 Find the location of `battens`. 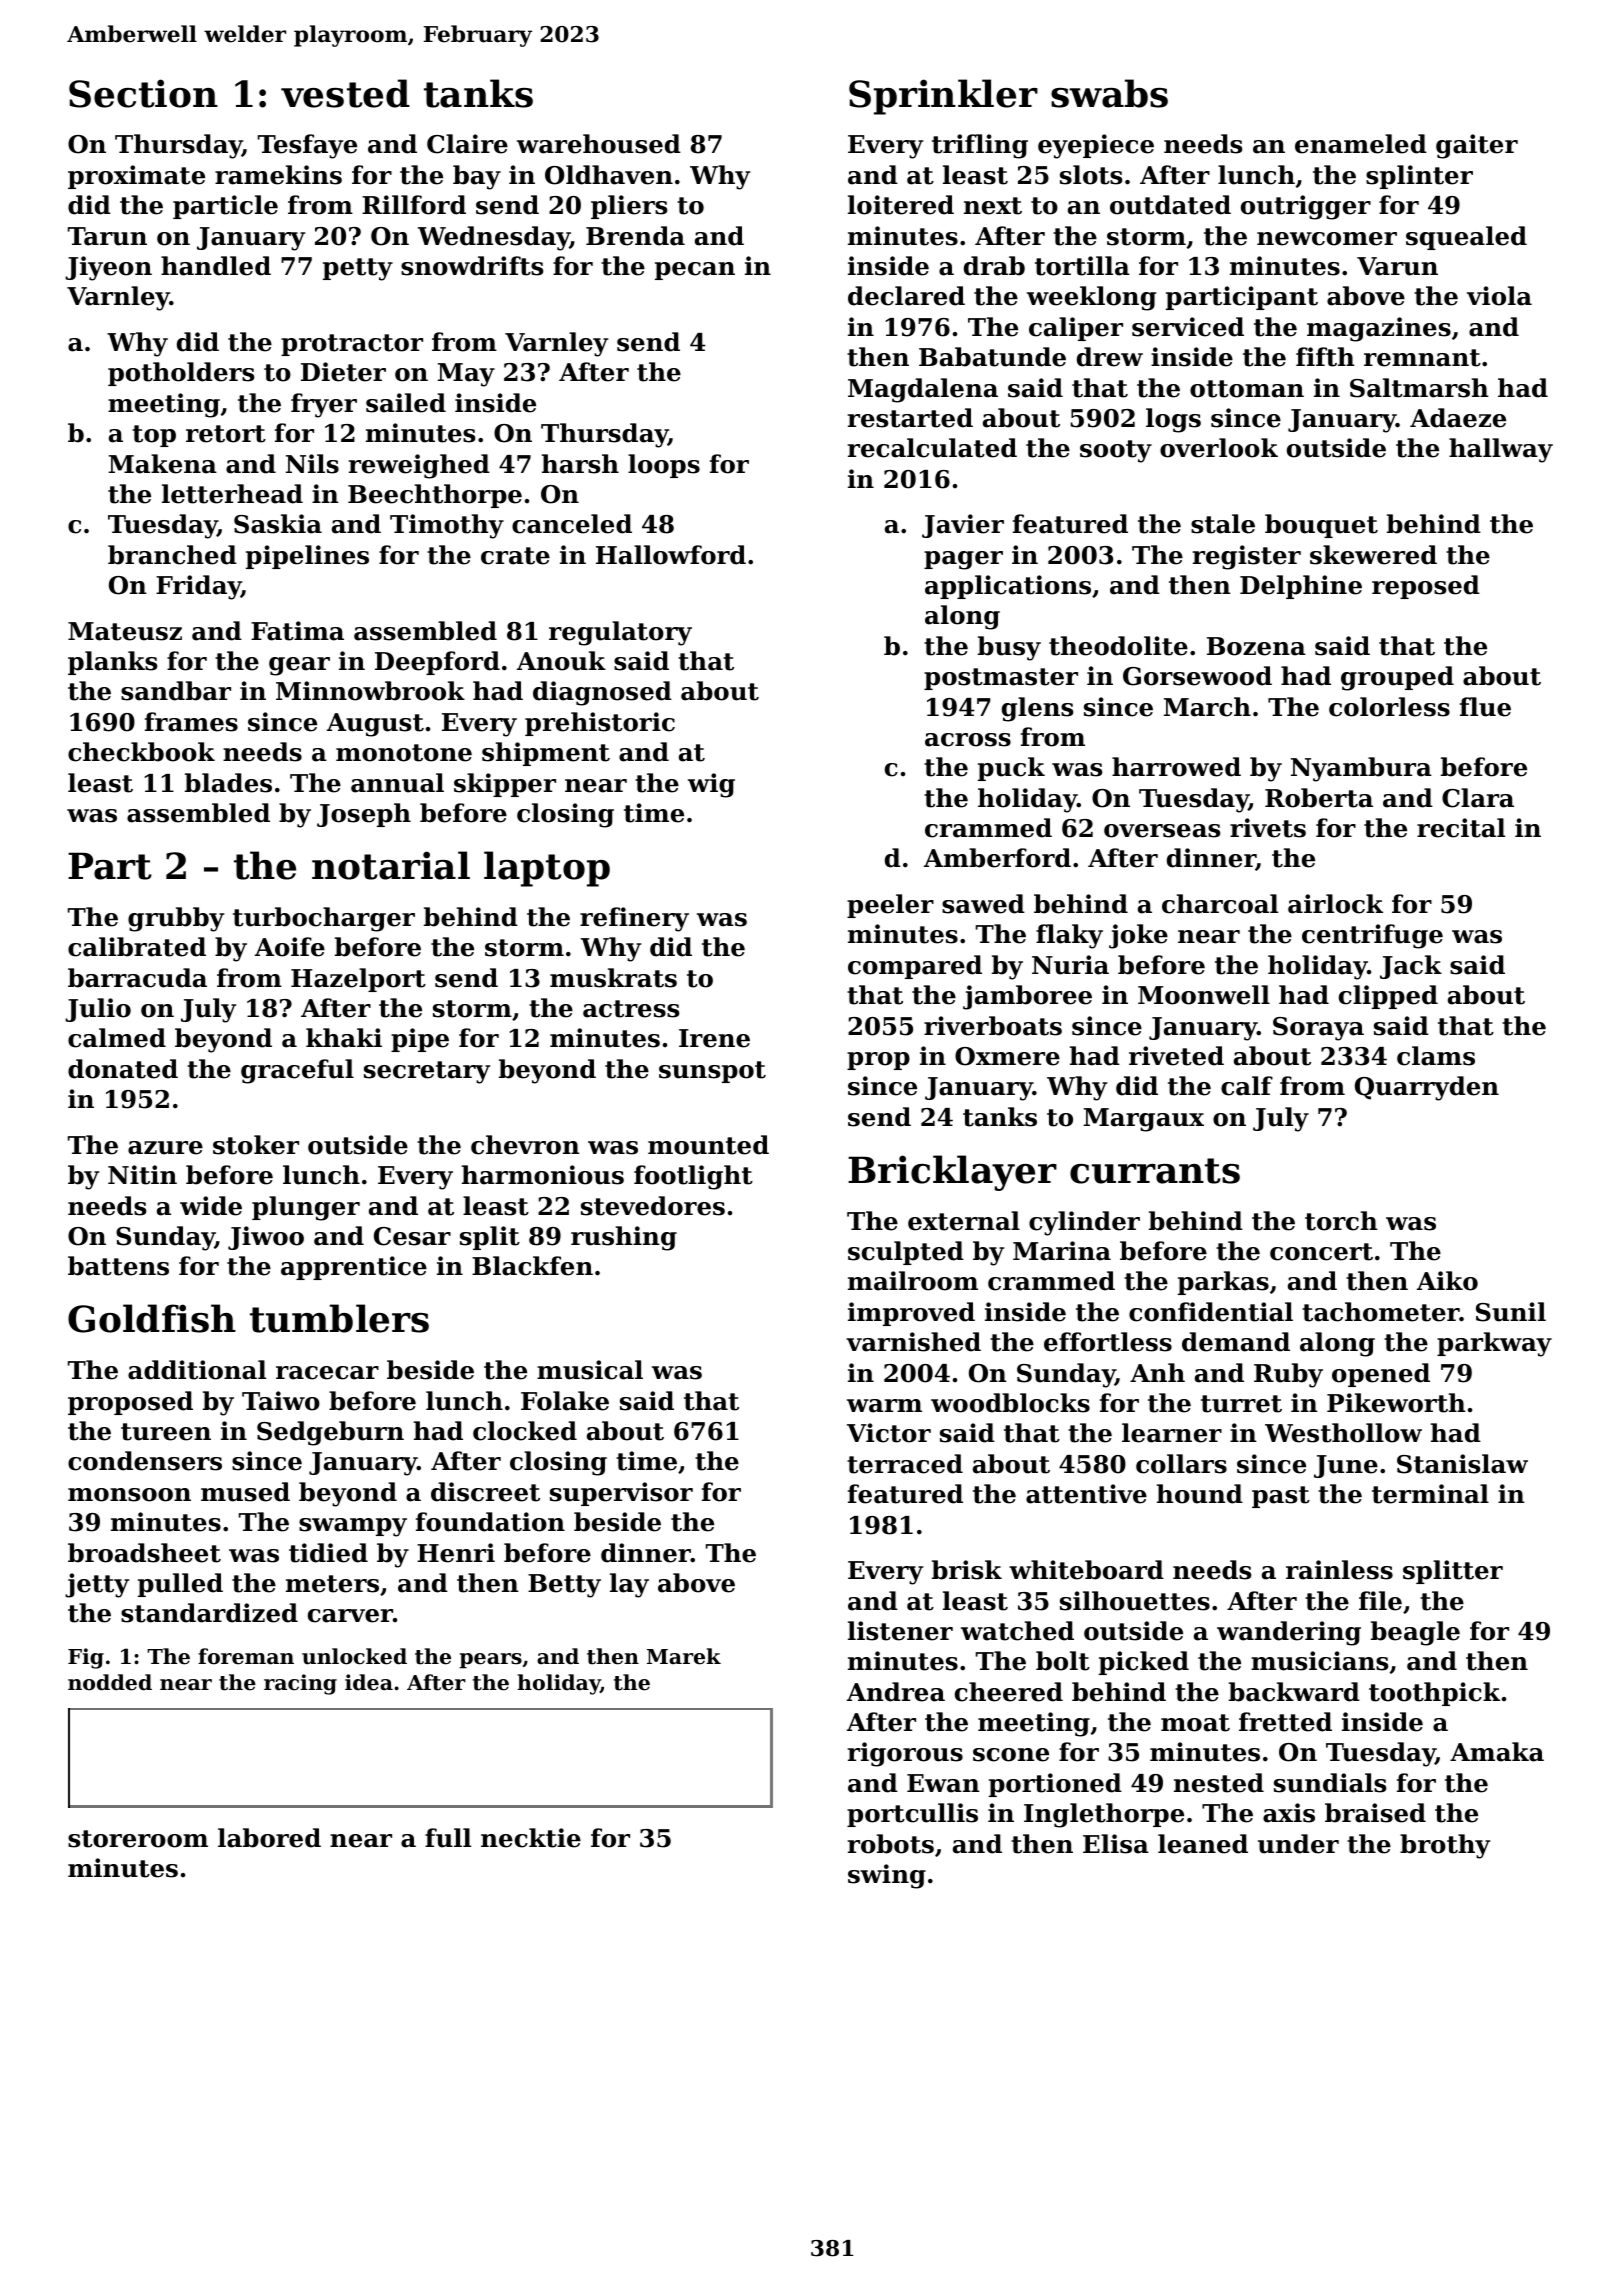

battens is located at coordinates (118, 1266).
